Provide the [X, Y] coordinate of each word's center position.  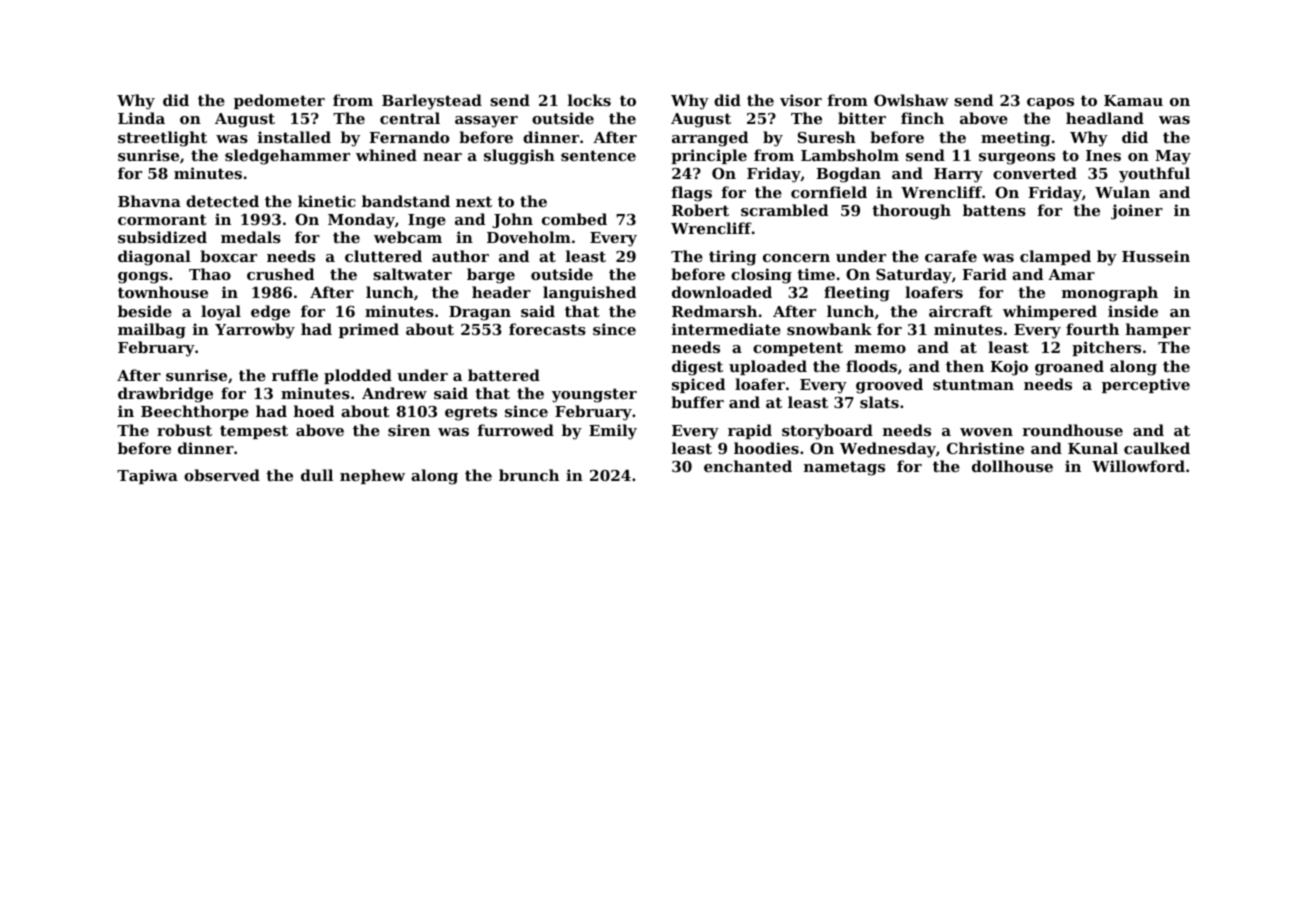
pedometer [279, 101]
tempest [254, 432]
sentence [598, 155]
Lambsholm [850, 155]
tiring [732, 258]
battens [994, 210]
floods [871, 366]
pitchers [1106, 348]
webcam [408, 237]
